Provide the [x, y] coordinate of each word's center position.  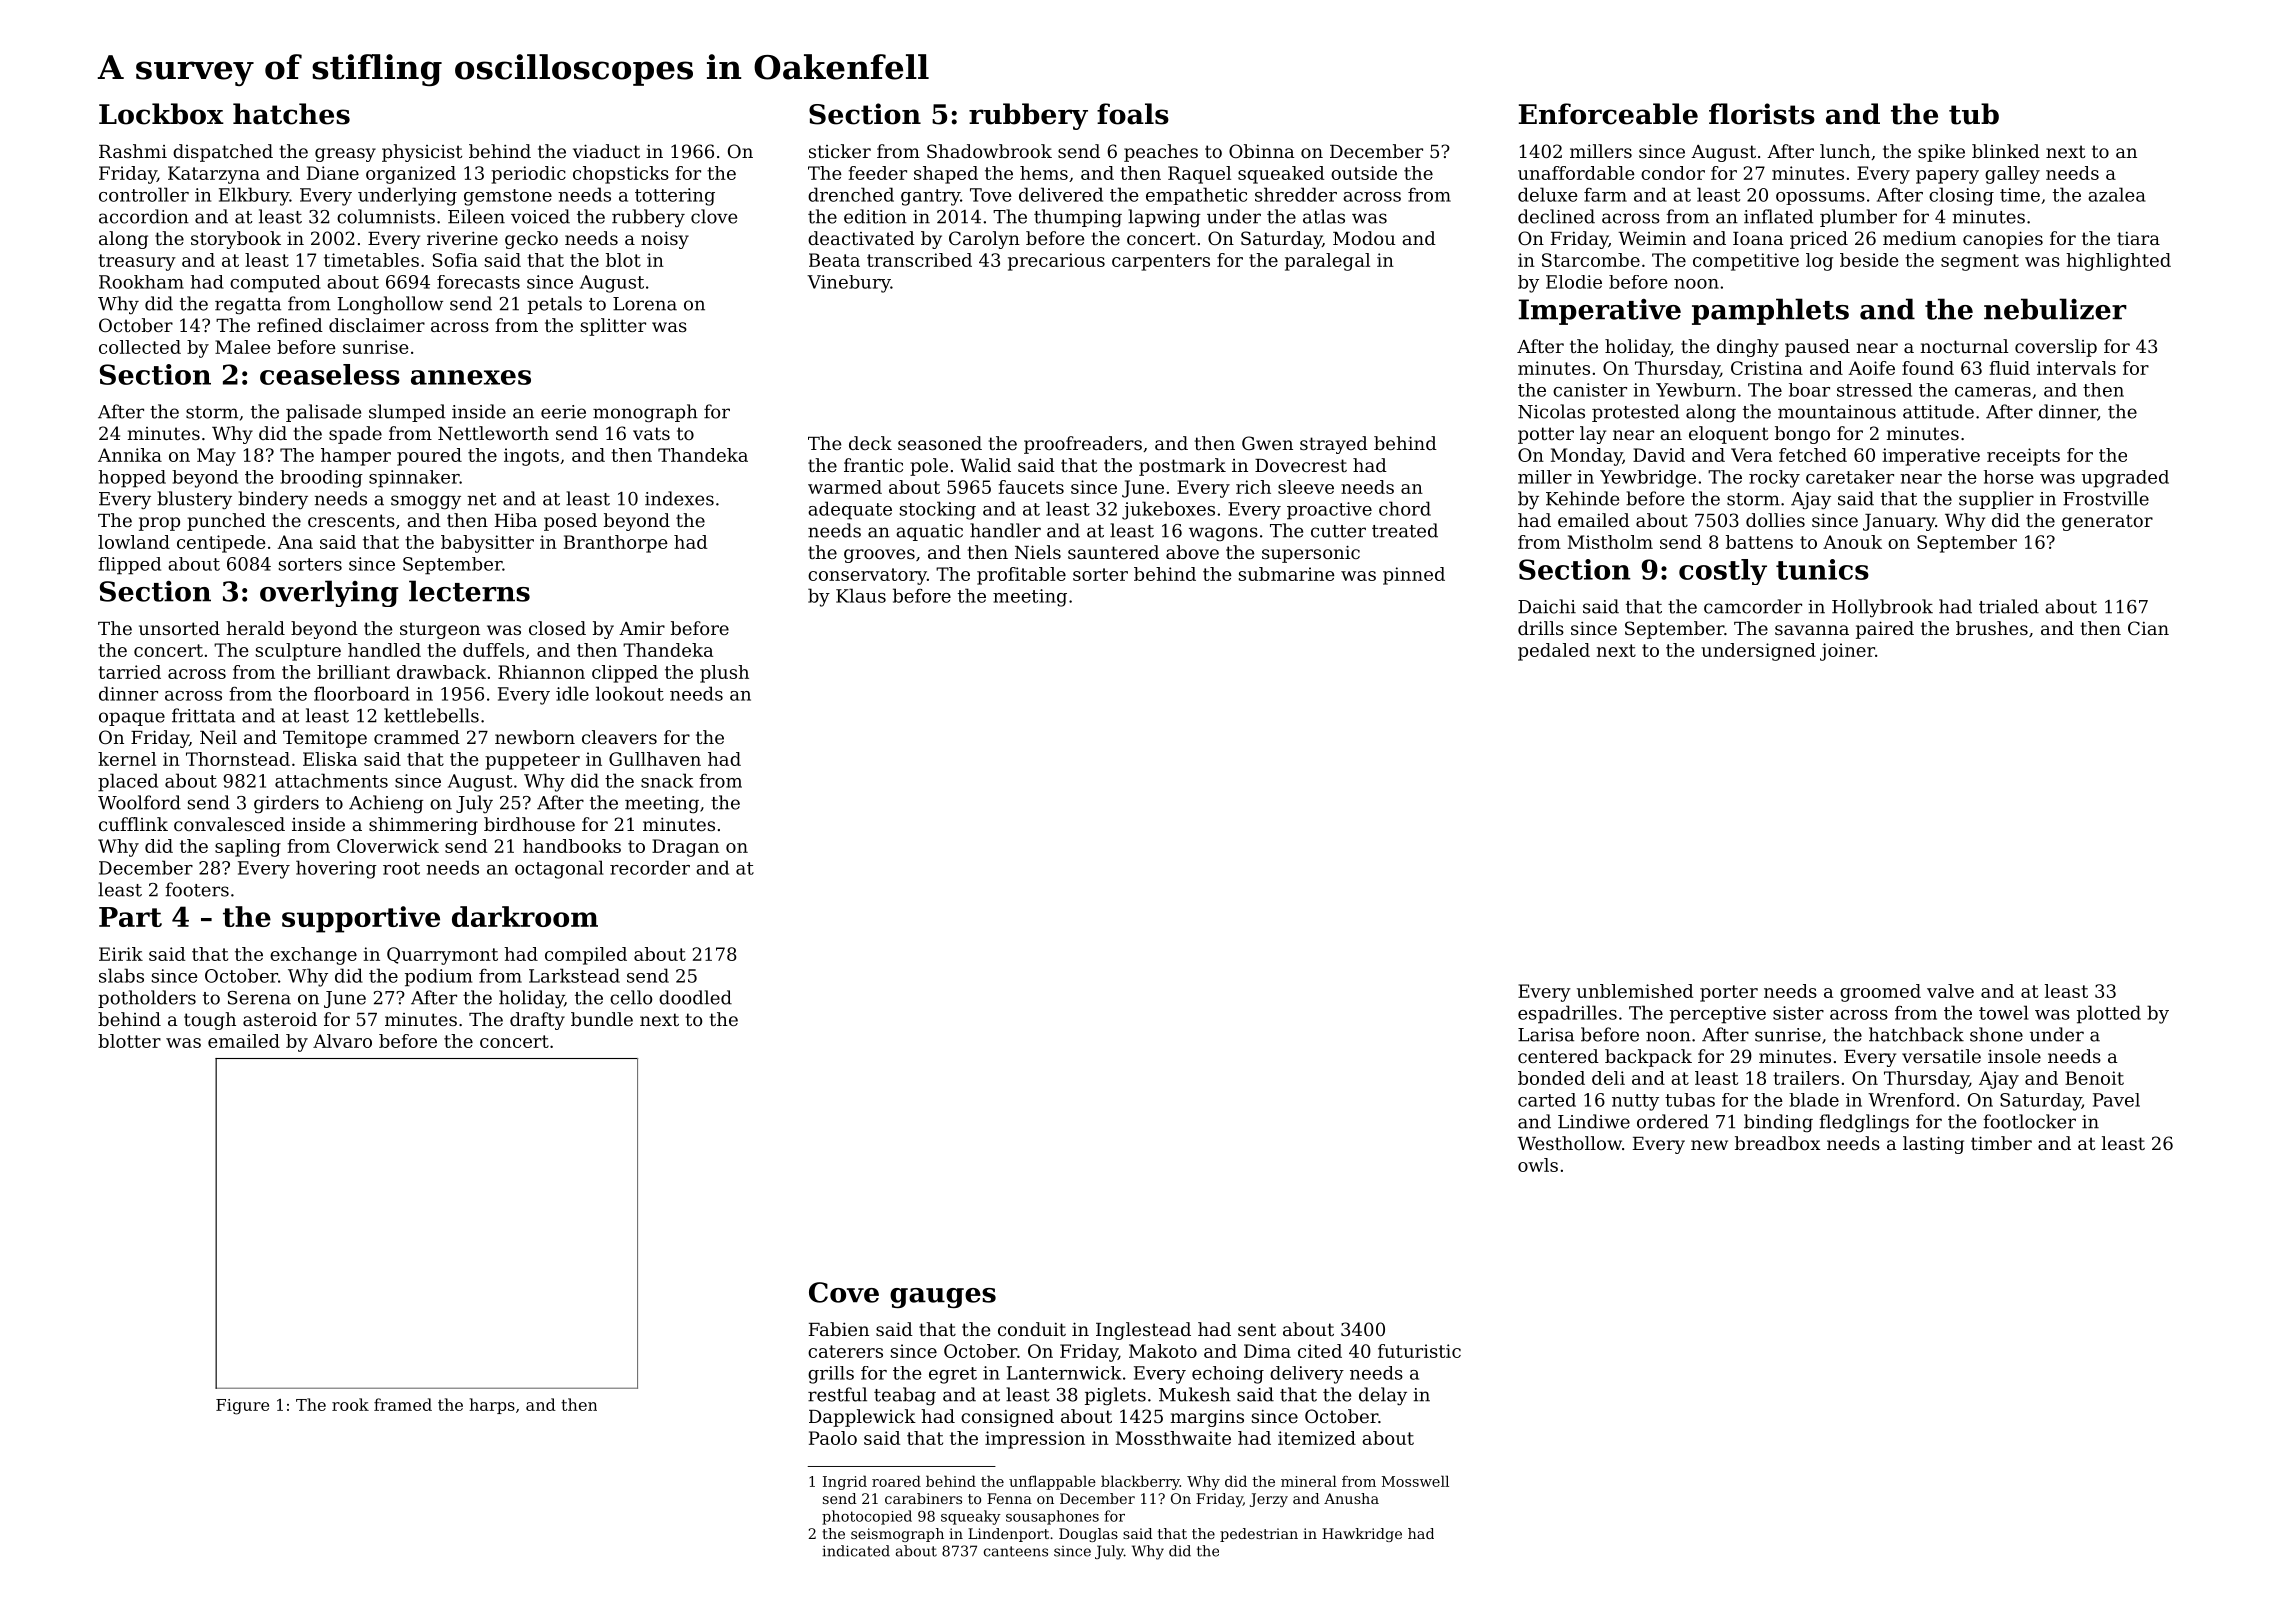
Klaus [861, 595]
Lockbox [161, 114]
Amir [642, 628]
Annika [130, 455]
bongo [1802, 435]
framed [403, 1404]
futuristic [1419, 1351]
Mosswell [1415, 1481]
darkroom [525, 916]
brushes [1992, 628]
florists [1762, 114]
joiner [1847, 652]
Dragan [685, 848]
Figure [242, 1407]
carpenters [1161, 262]
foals [1133, 114]
